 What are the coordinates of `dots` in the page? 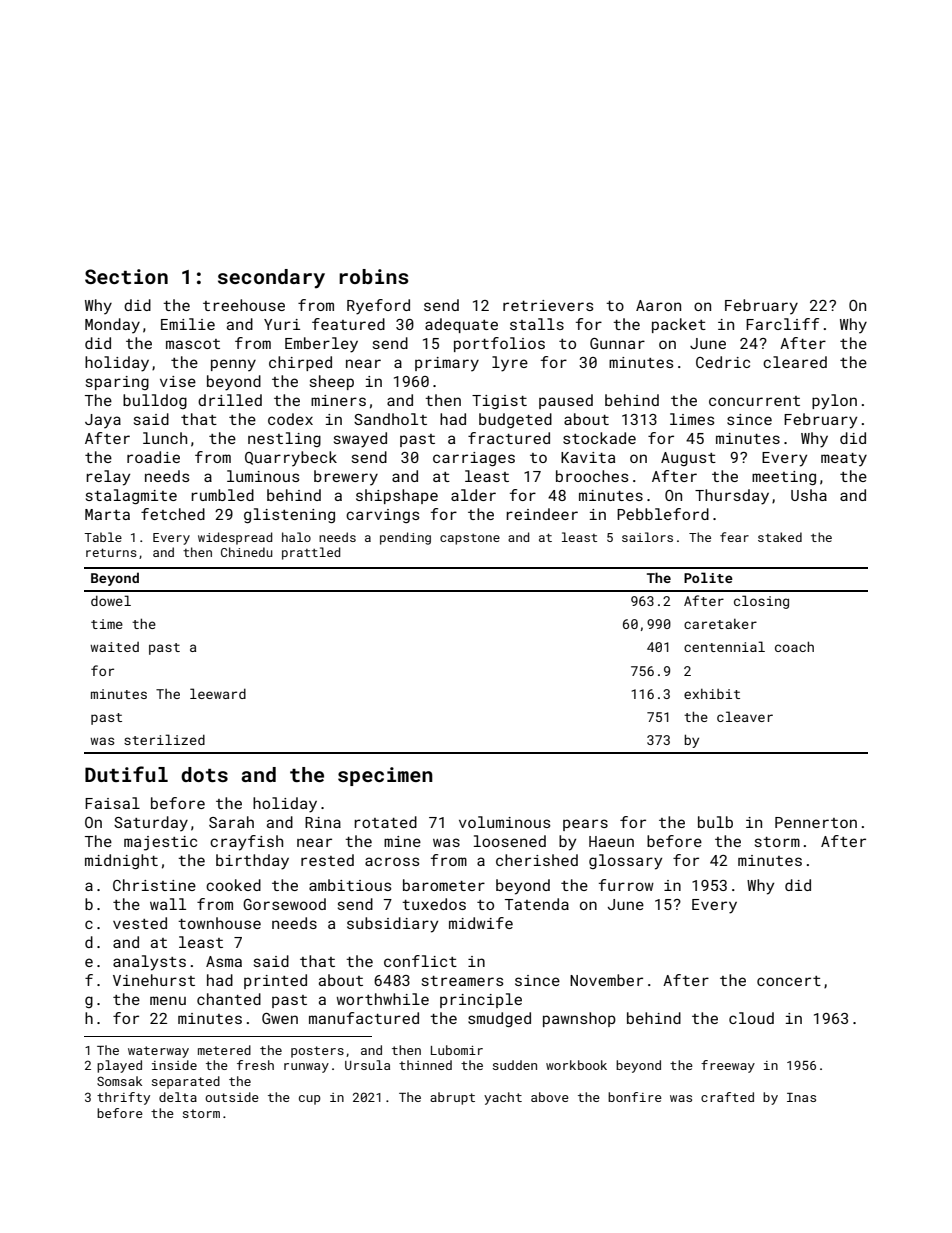 It's located at (204, 774).
